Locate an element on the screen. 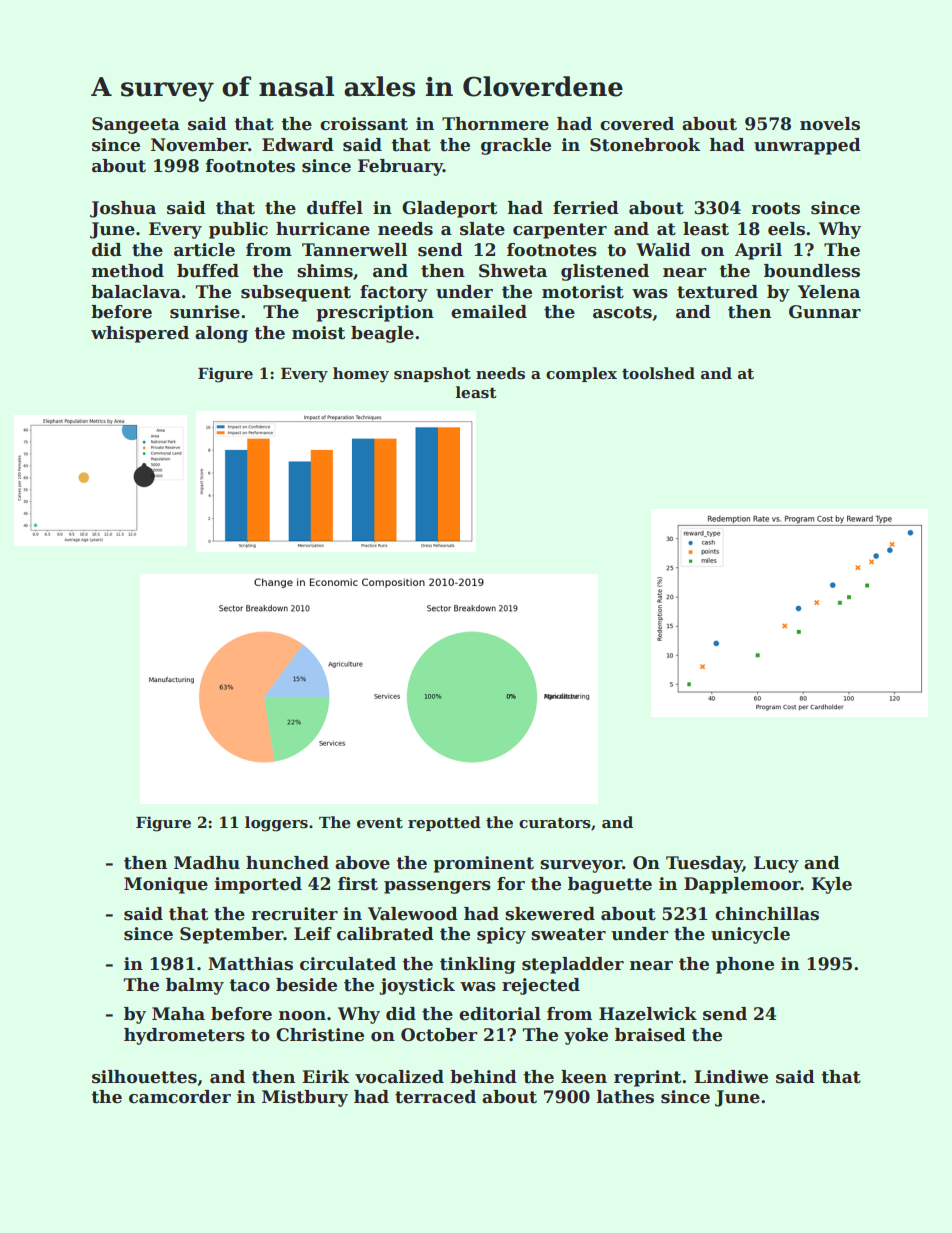 The width and height of the screenshot is (952, 1233). Lucy is located at coordinates (776, 864).
